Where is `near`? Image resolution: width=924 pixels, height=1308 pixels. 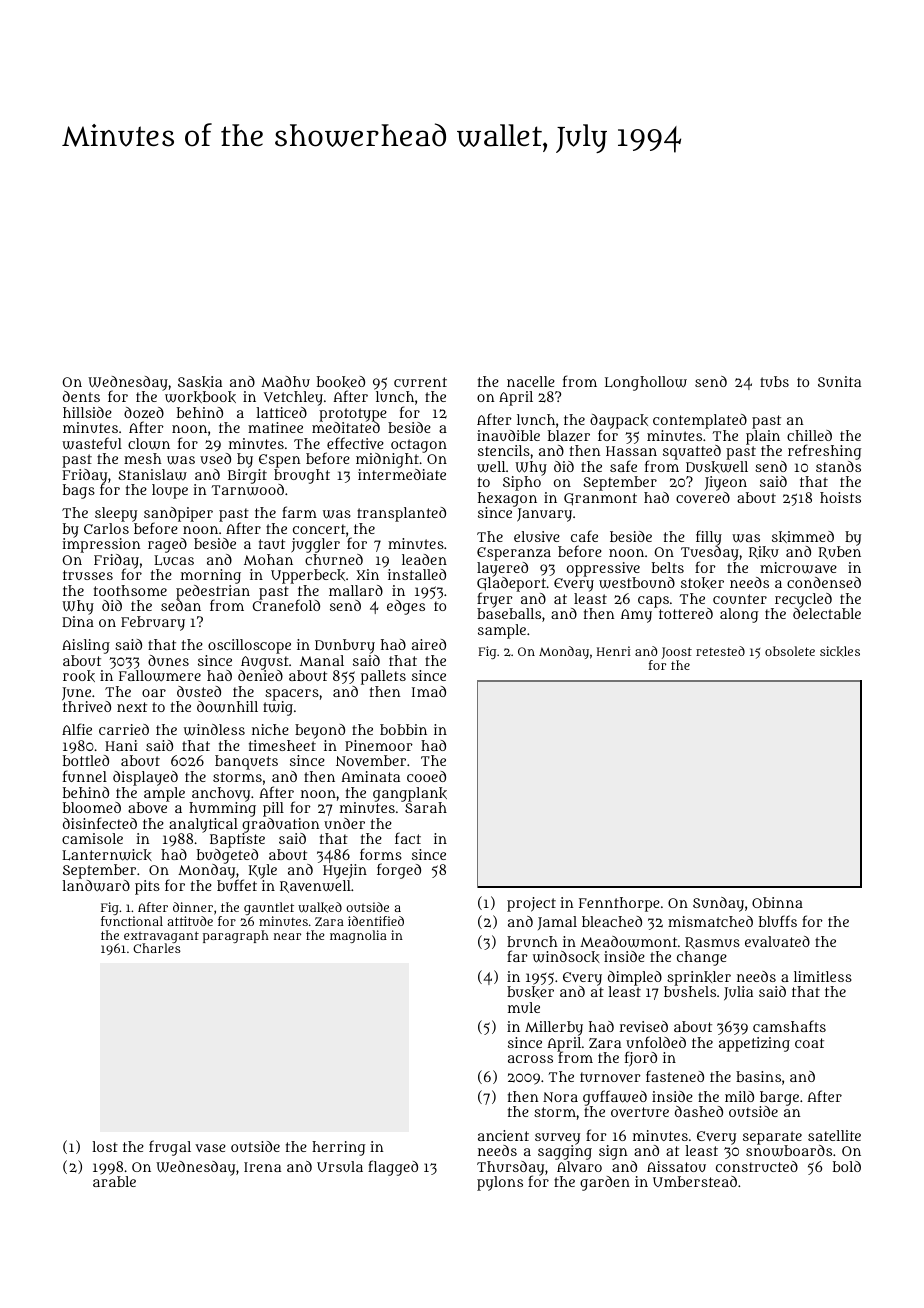
near is located at coordinates (287, 936).
